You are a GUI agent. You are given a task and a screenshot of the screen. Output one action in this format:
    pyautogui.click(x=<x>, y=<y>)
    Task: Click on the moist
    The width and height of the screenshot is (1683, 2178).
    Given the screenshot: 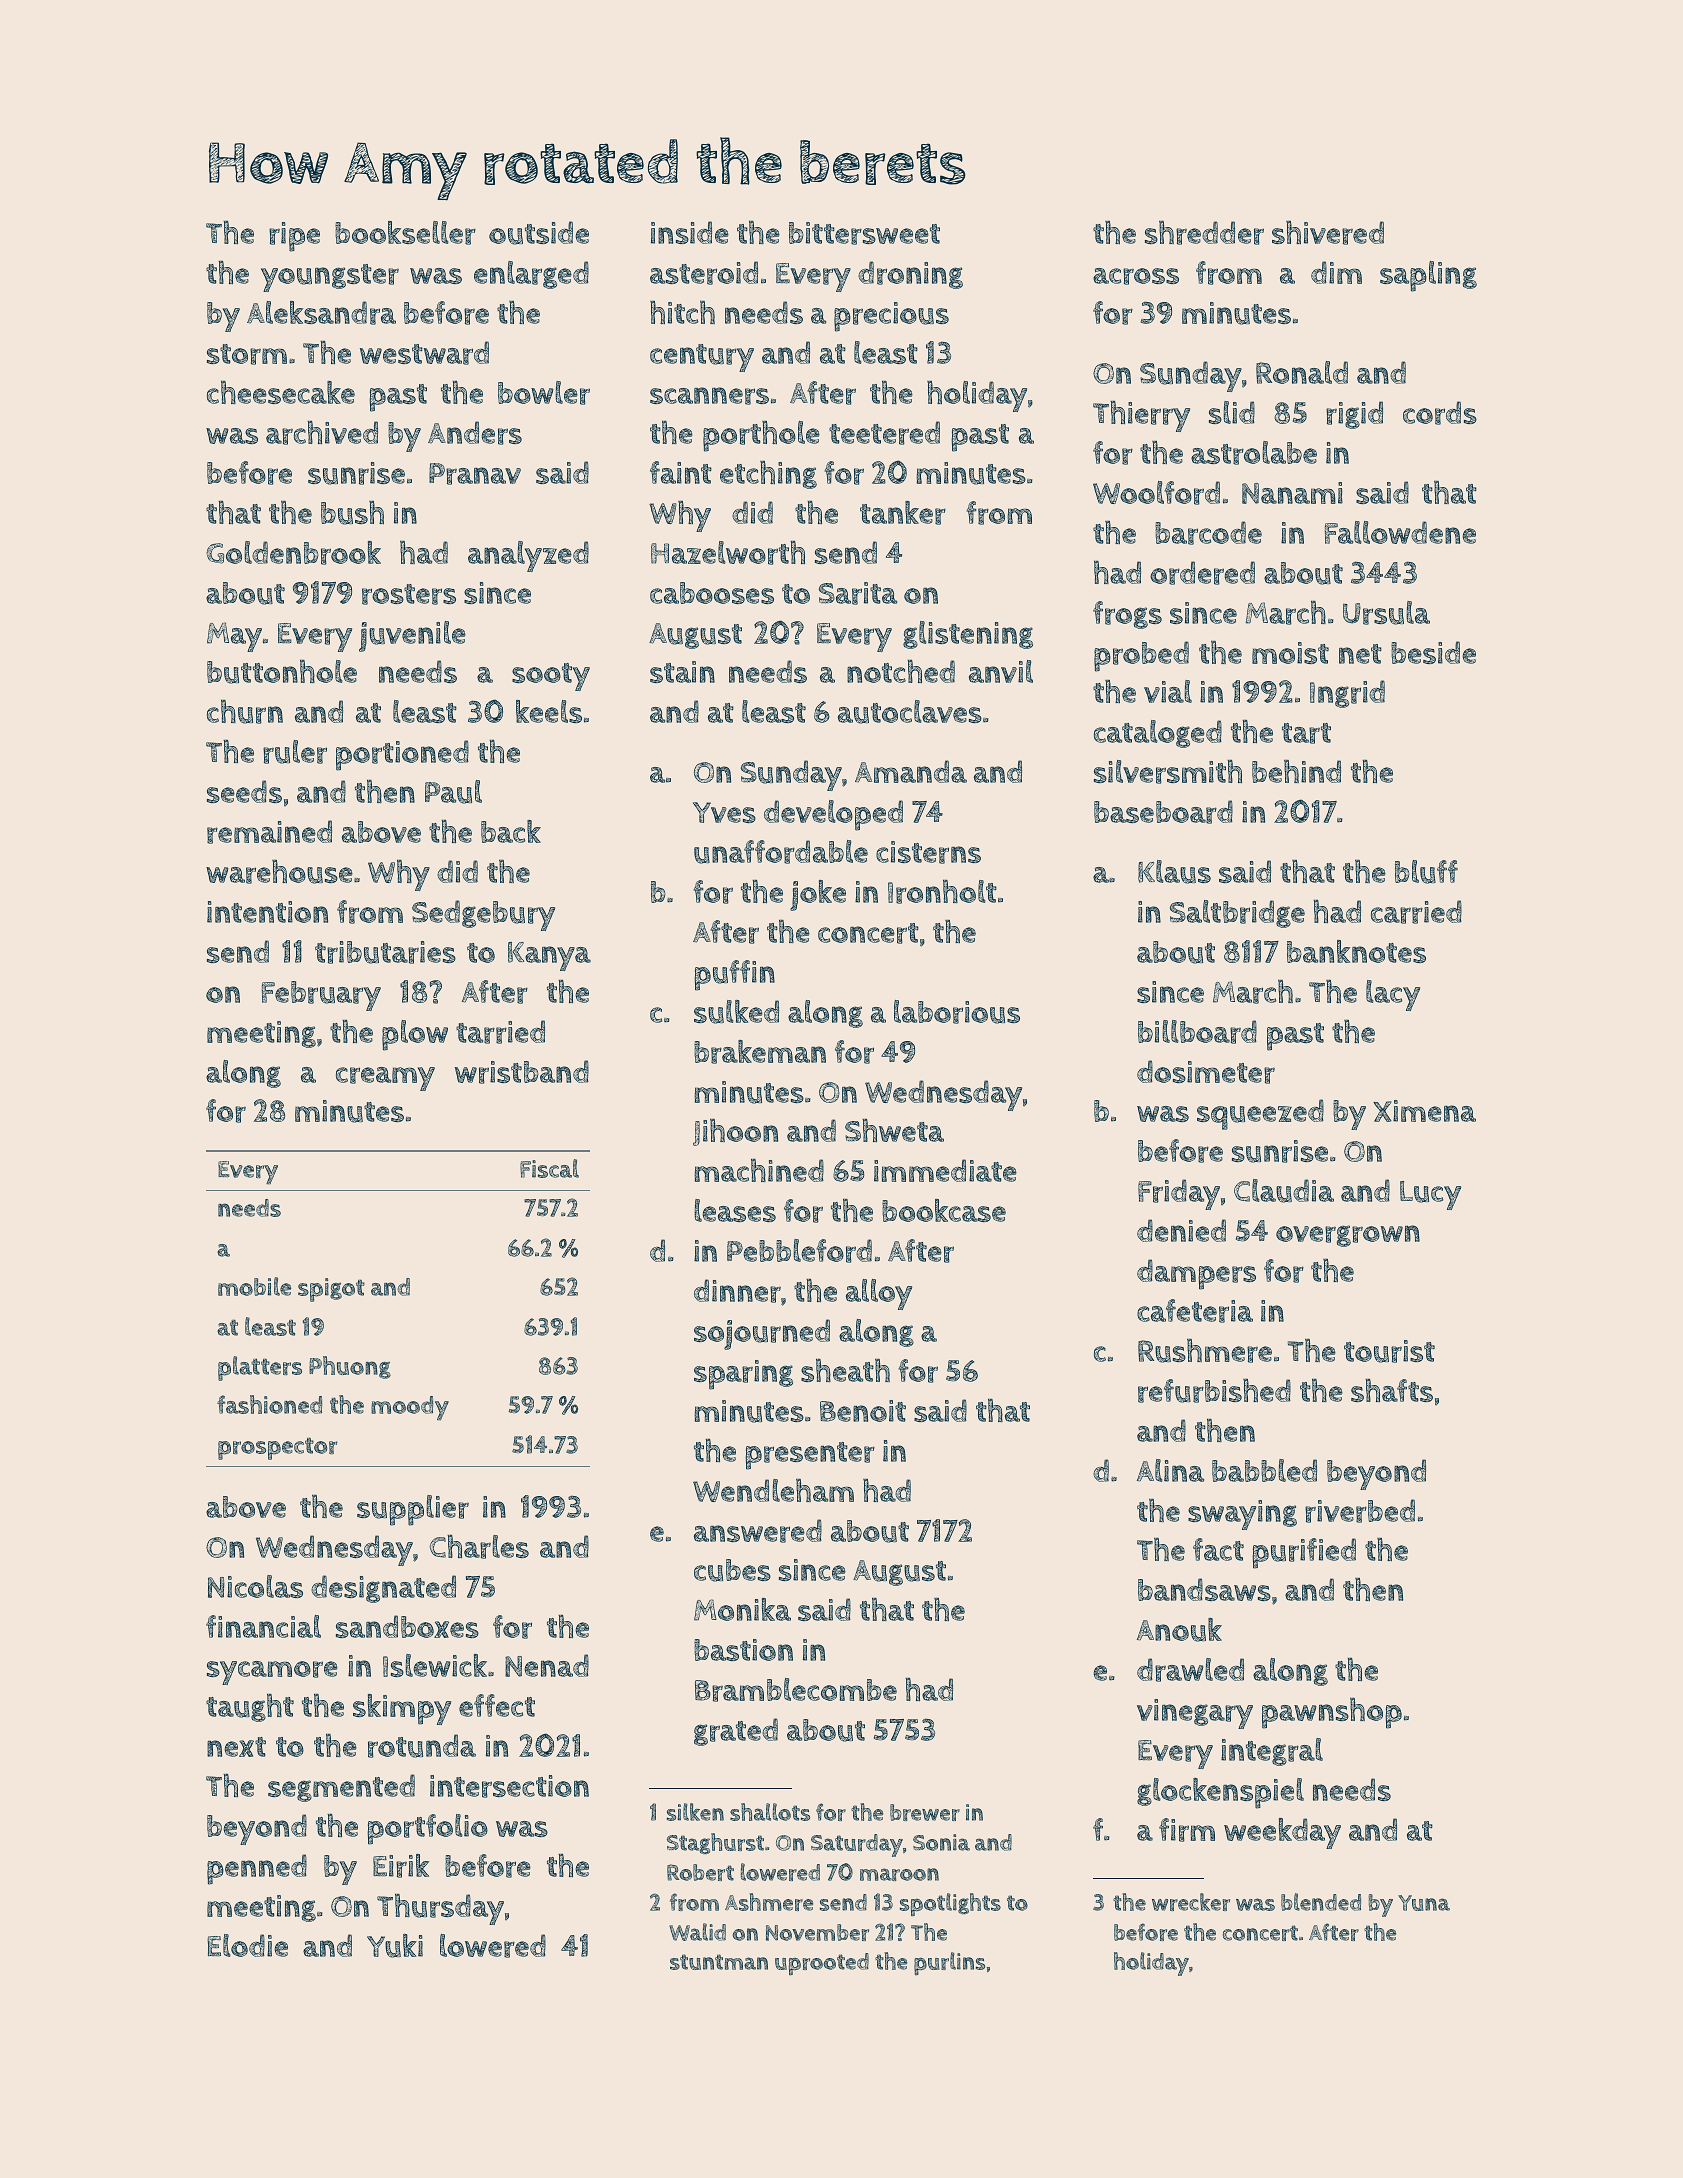 What is the action you would take?
    pyautogui.click(x=1290, y=653)
